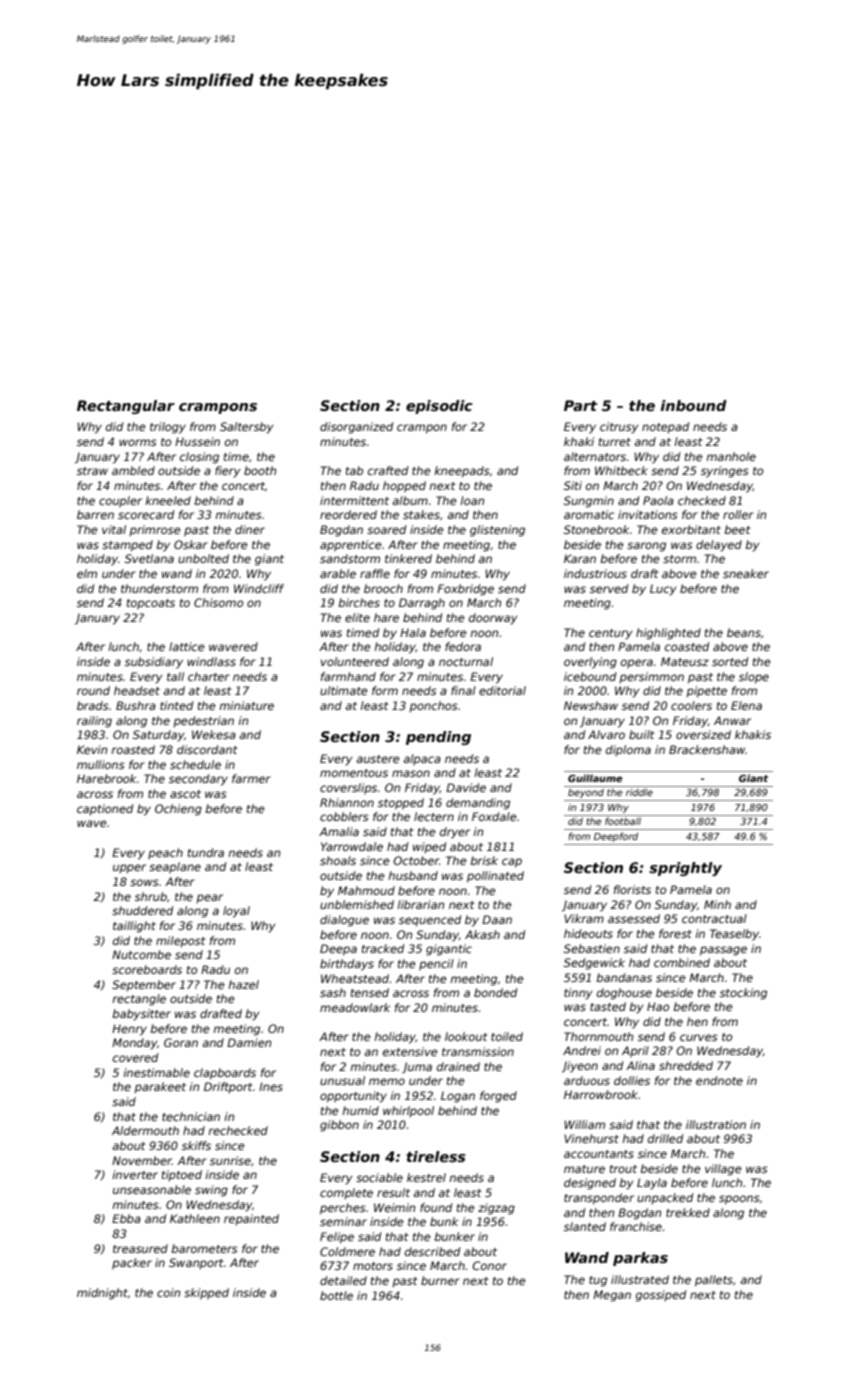  I want to click on midnight, so click(102, 1294).
